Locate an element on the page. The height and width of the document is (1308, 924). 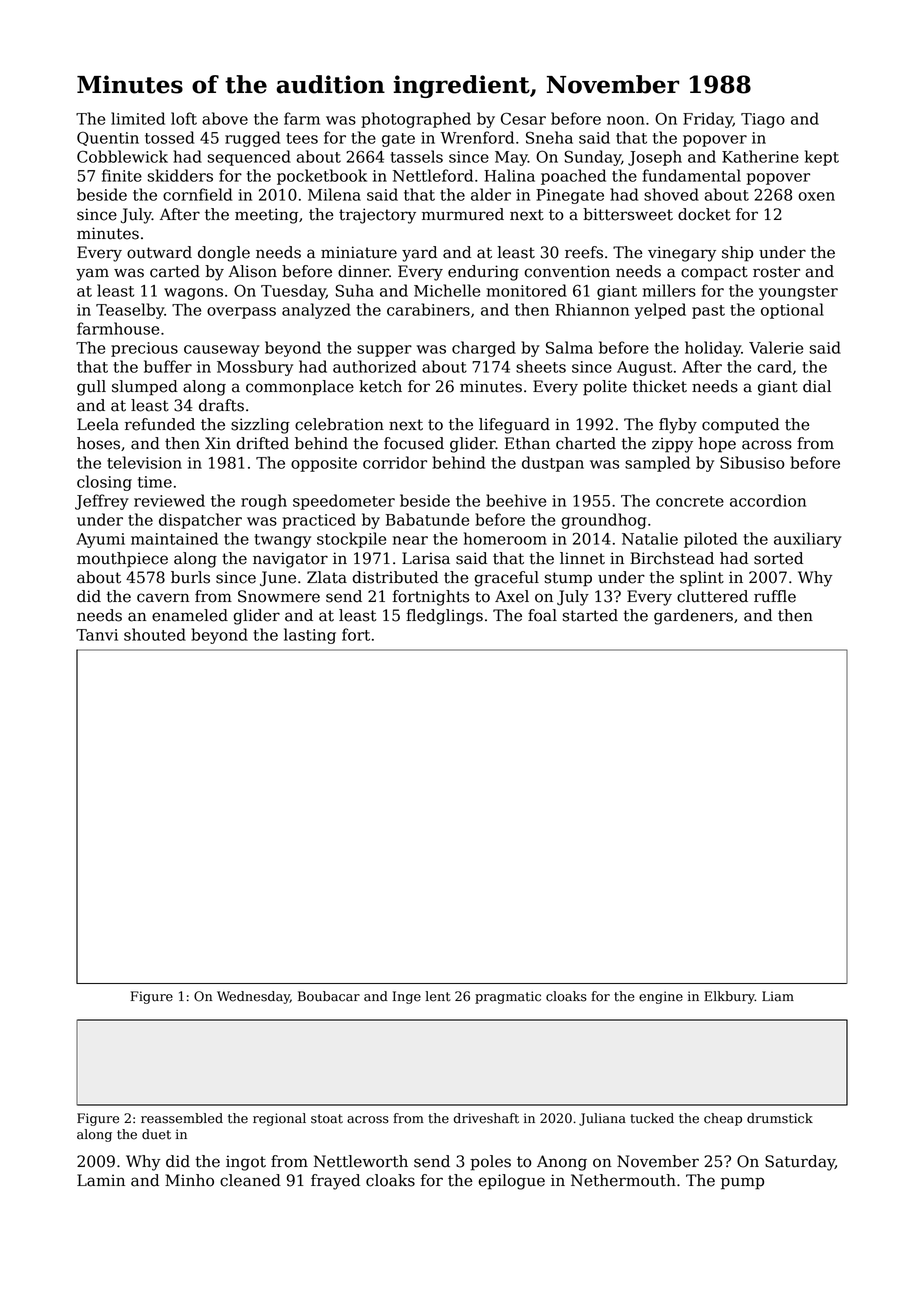
Wednesday is located at coordinates (253, 997).
